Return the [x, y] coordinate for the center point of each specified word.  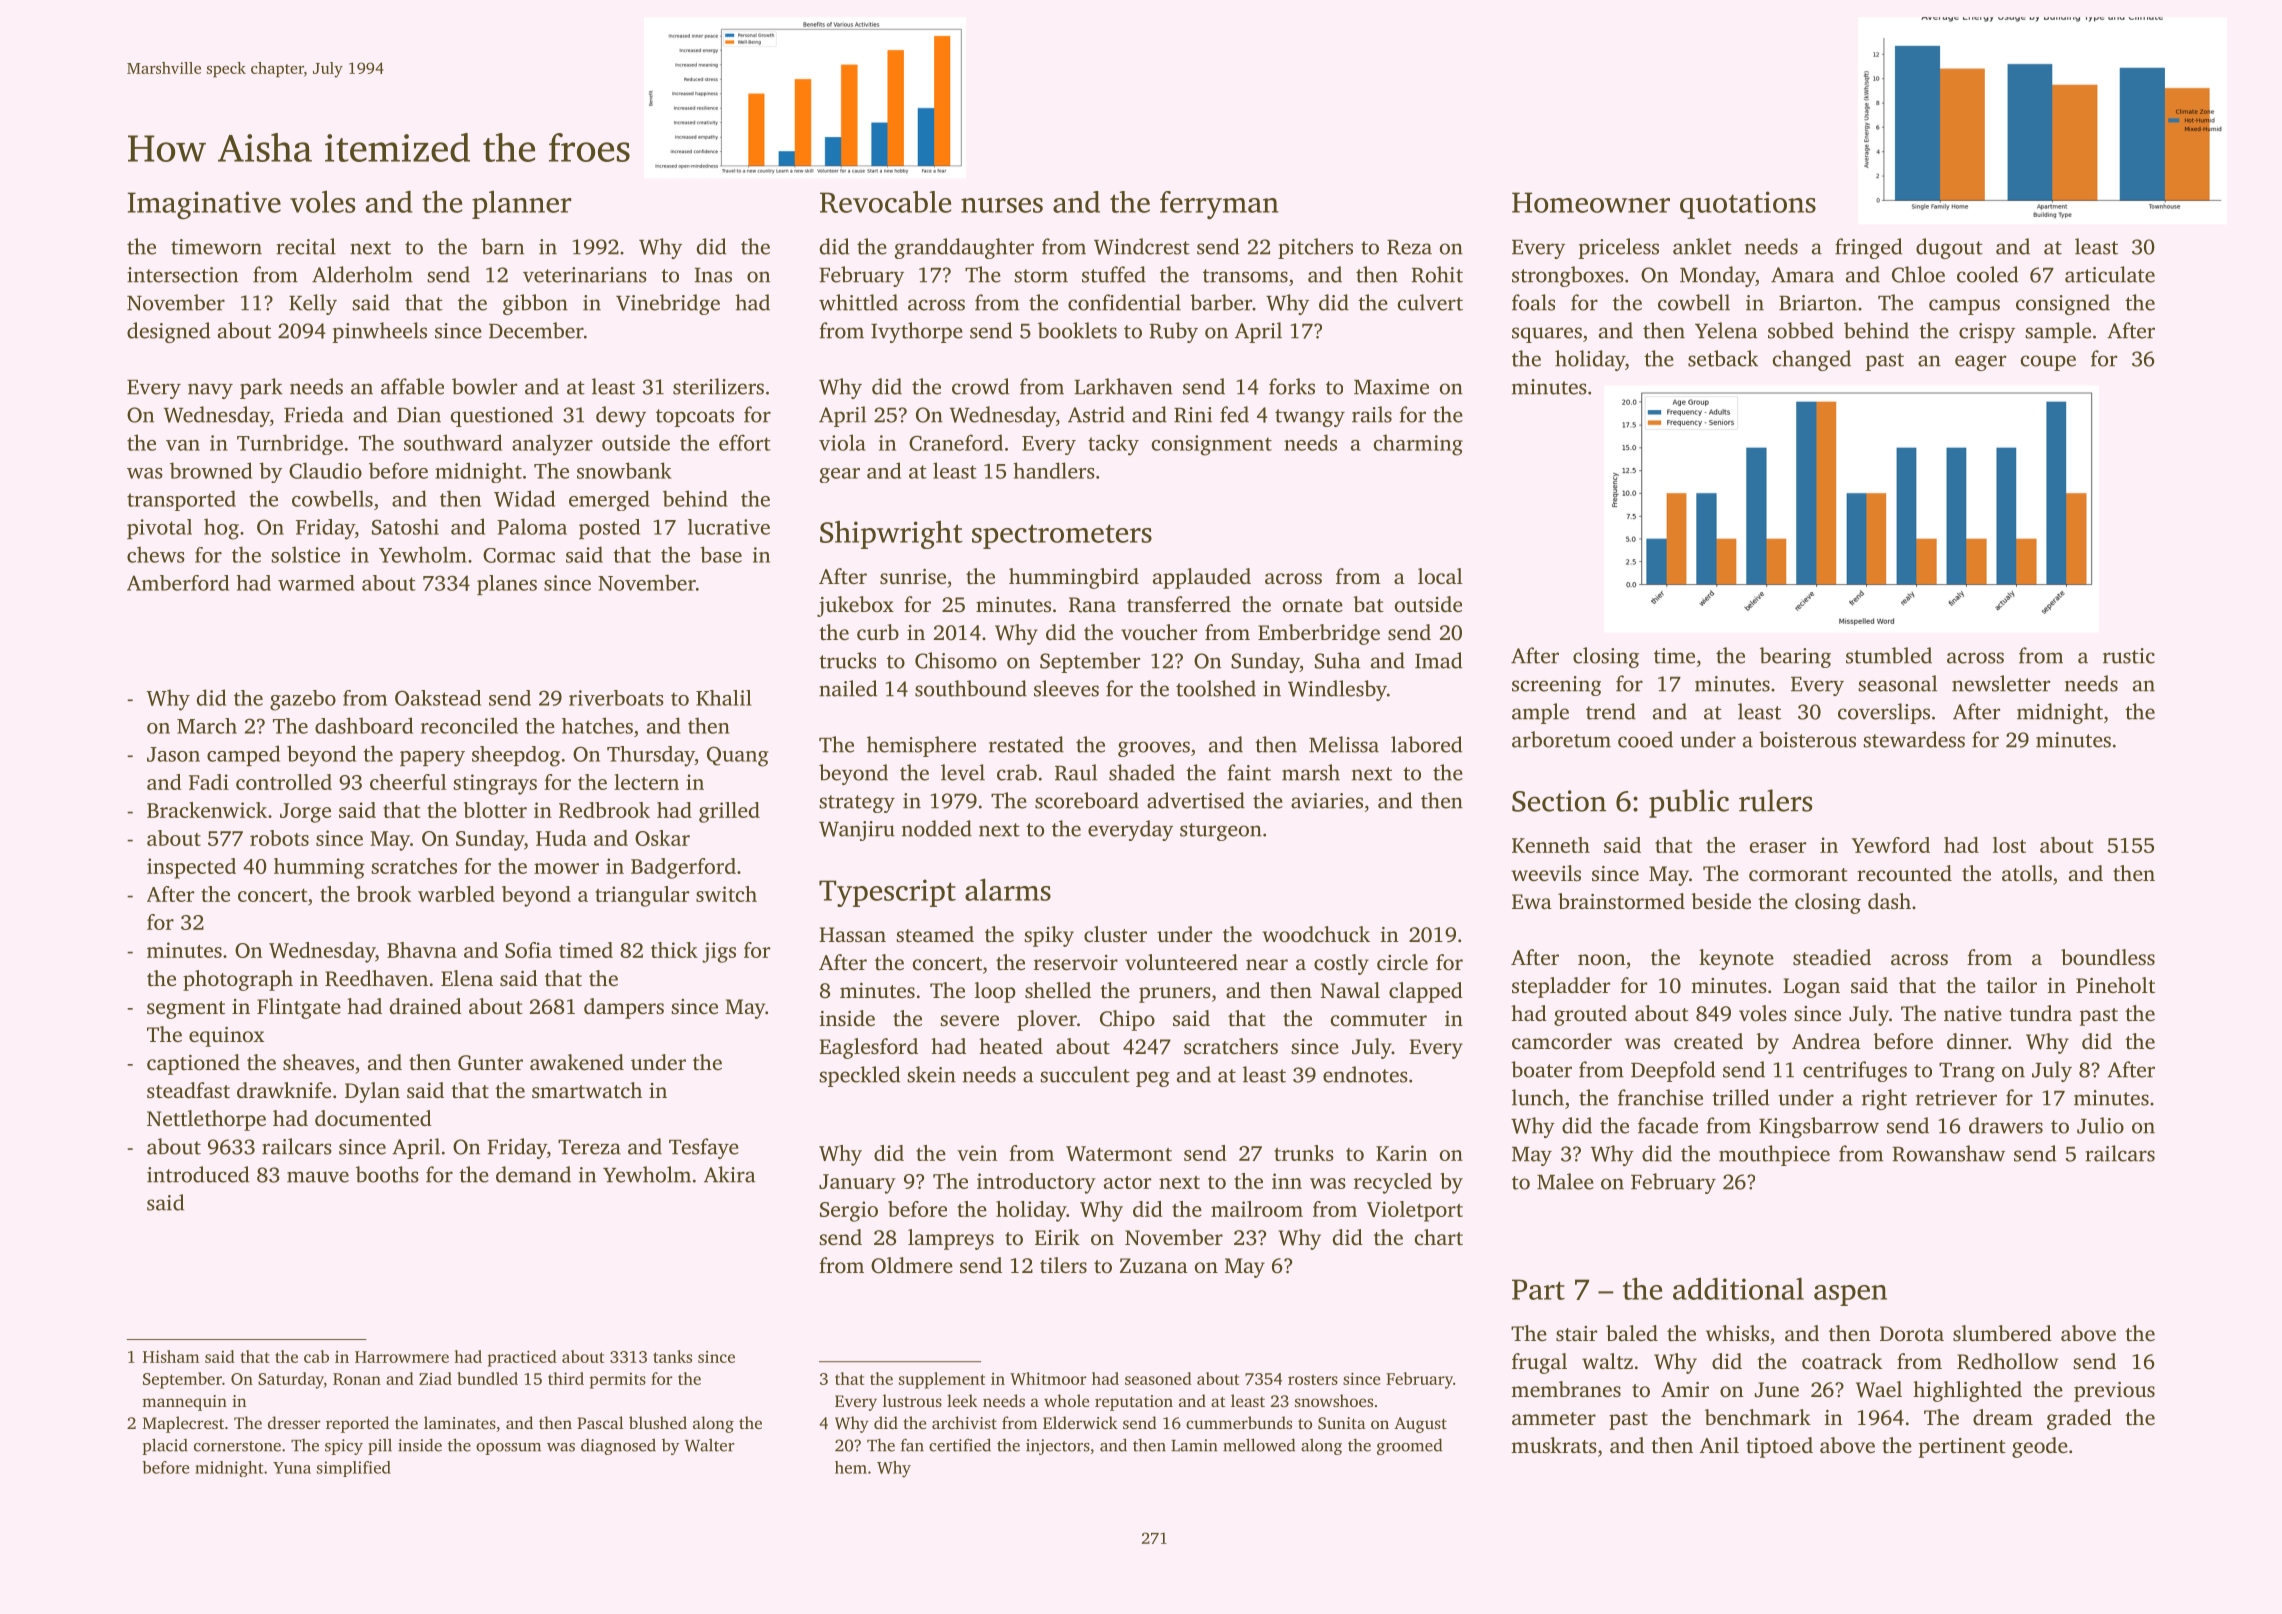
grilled [729, 812]
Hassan [852, 934]
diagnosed [618, 1446]
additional [1738, 1288]
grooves [1154, 749]
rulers [1775, 800]
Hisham [171, 1356]
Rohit [1437, 274]
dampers [624, 1008]
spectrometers [1062, 536]
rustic [2129, 656]
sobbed [1801, 330]
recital [306, 246]
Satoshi [405, 526]
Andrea [1826, 1041]
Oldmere [912, 1265]
